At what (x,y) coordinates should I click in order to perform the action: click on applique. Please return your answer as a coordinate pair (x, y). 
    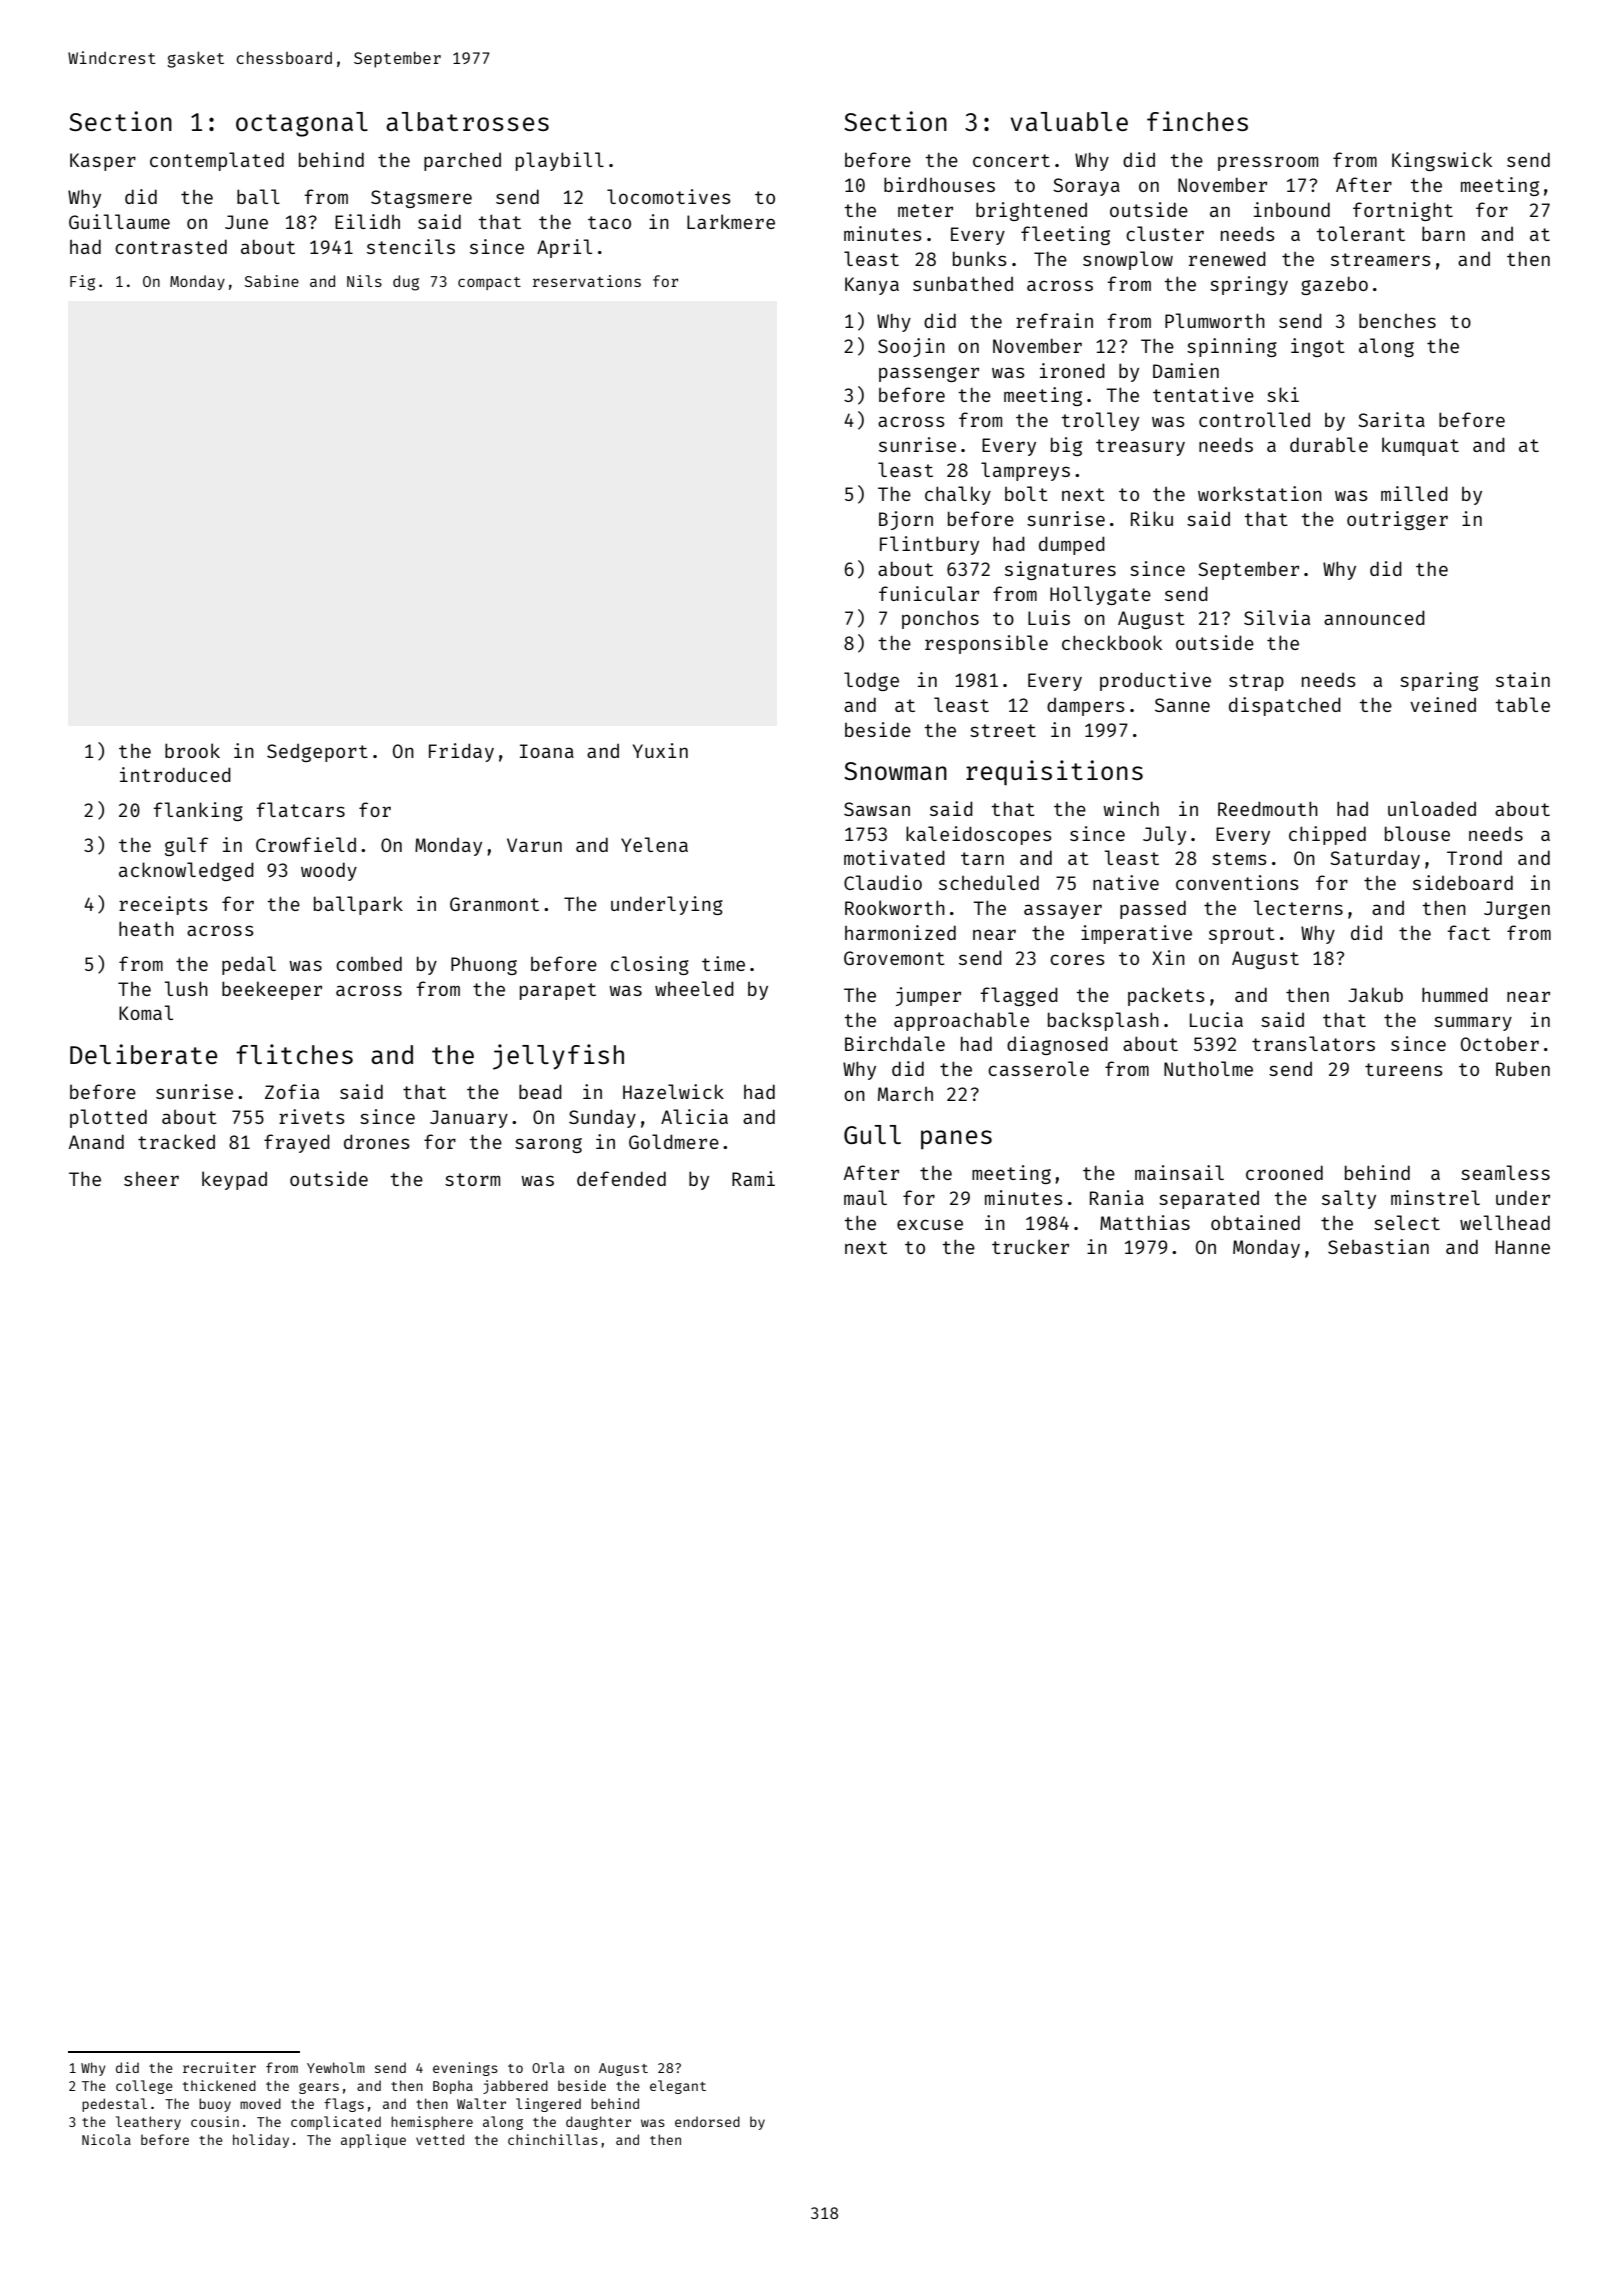
    Looking at the image, I should click on (373, 2141).
